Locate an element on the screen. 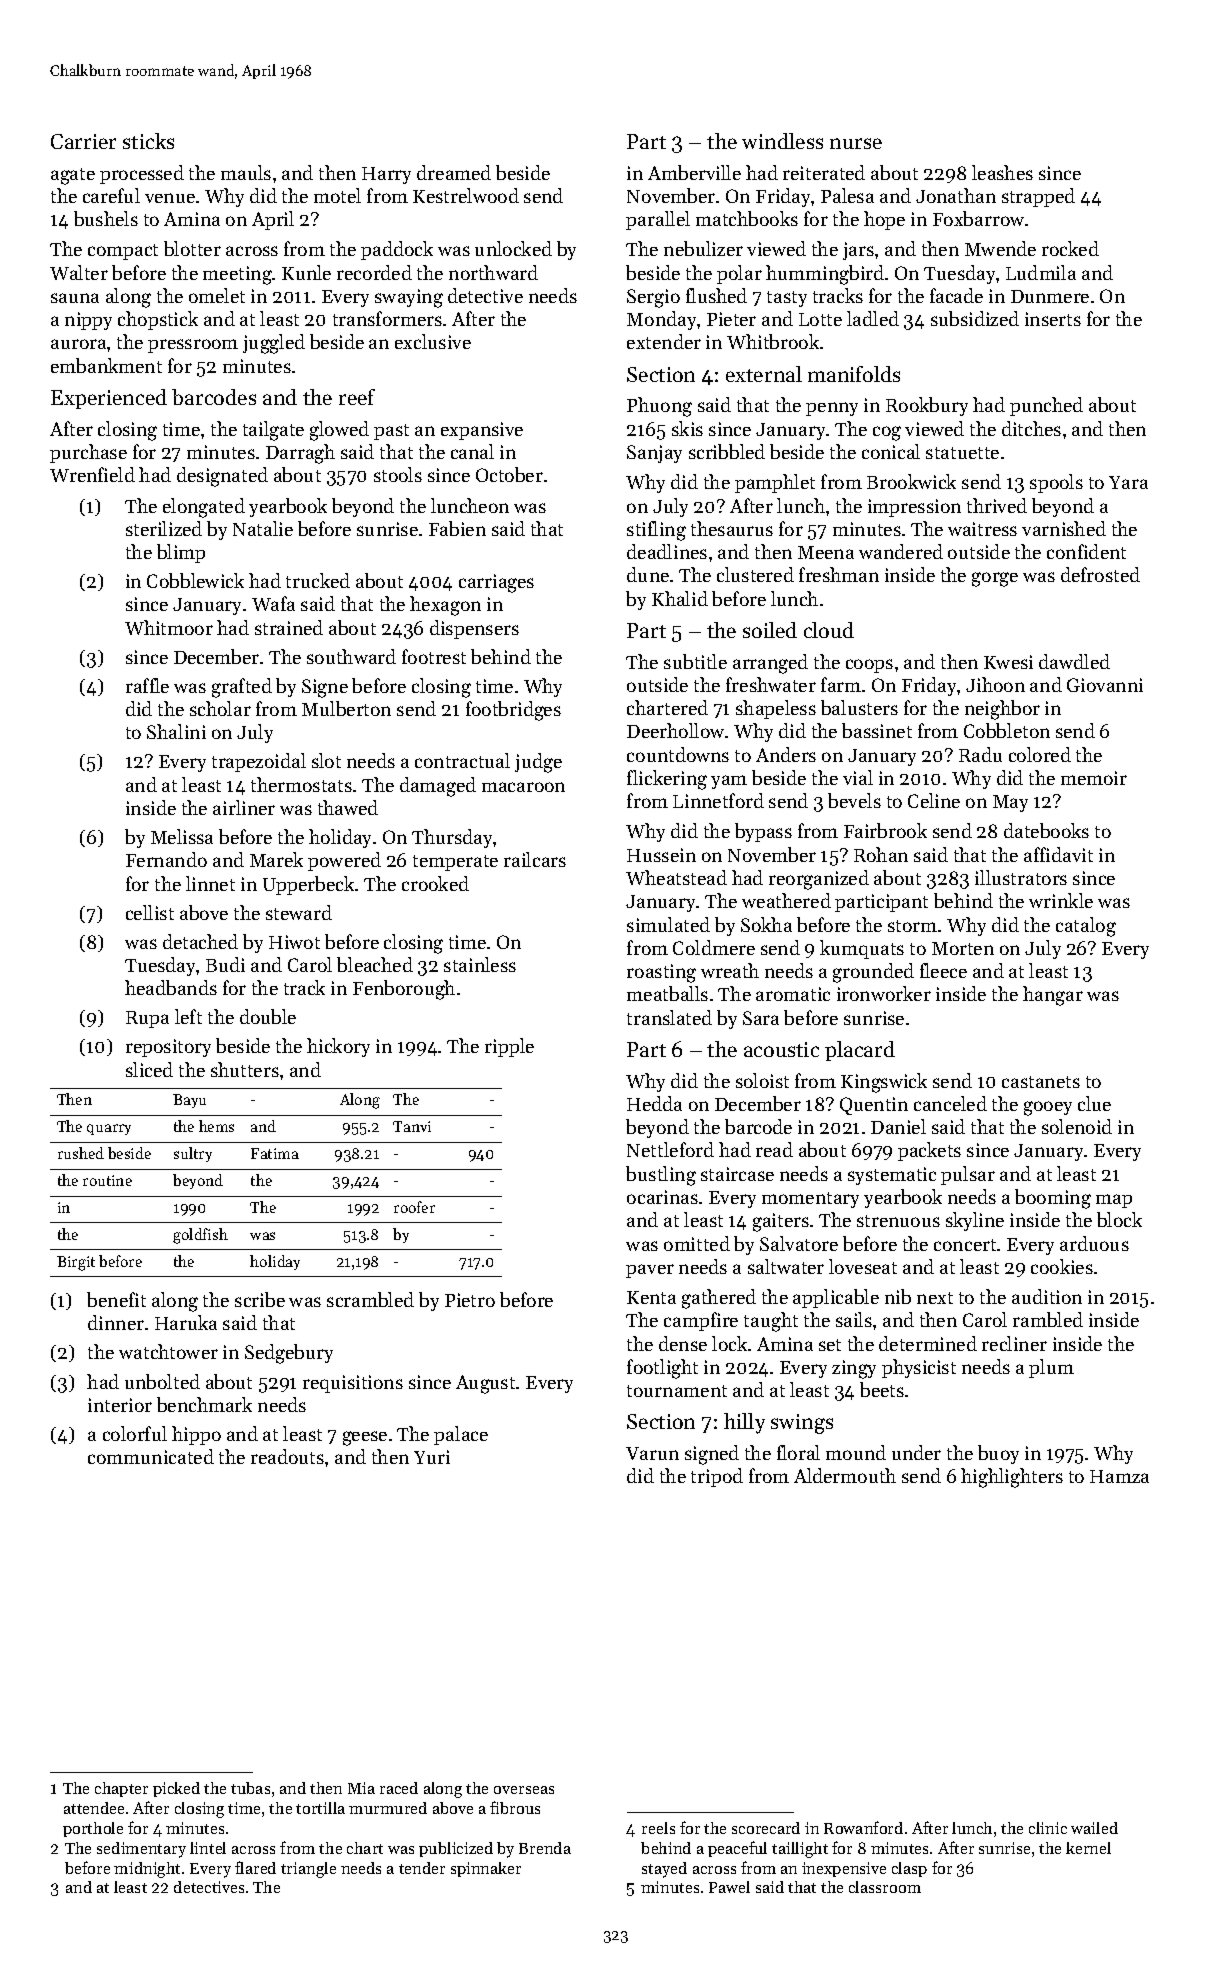 The image size is (1207, 1988). map is located at coordinates (1114, 1201).
